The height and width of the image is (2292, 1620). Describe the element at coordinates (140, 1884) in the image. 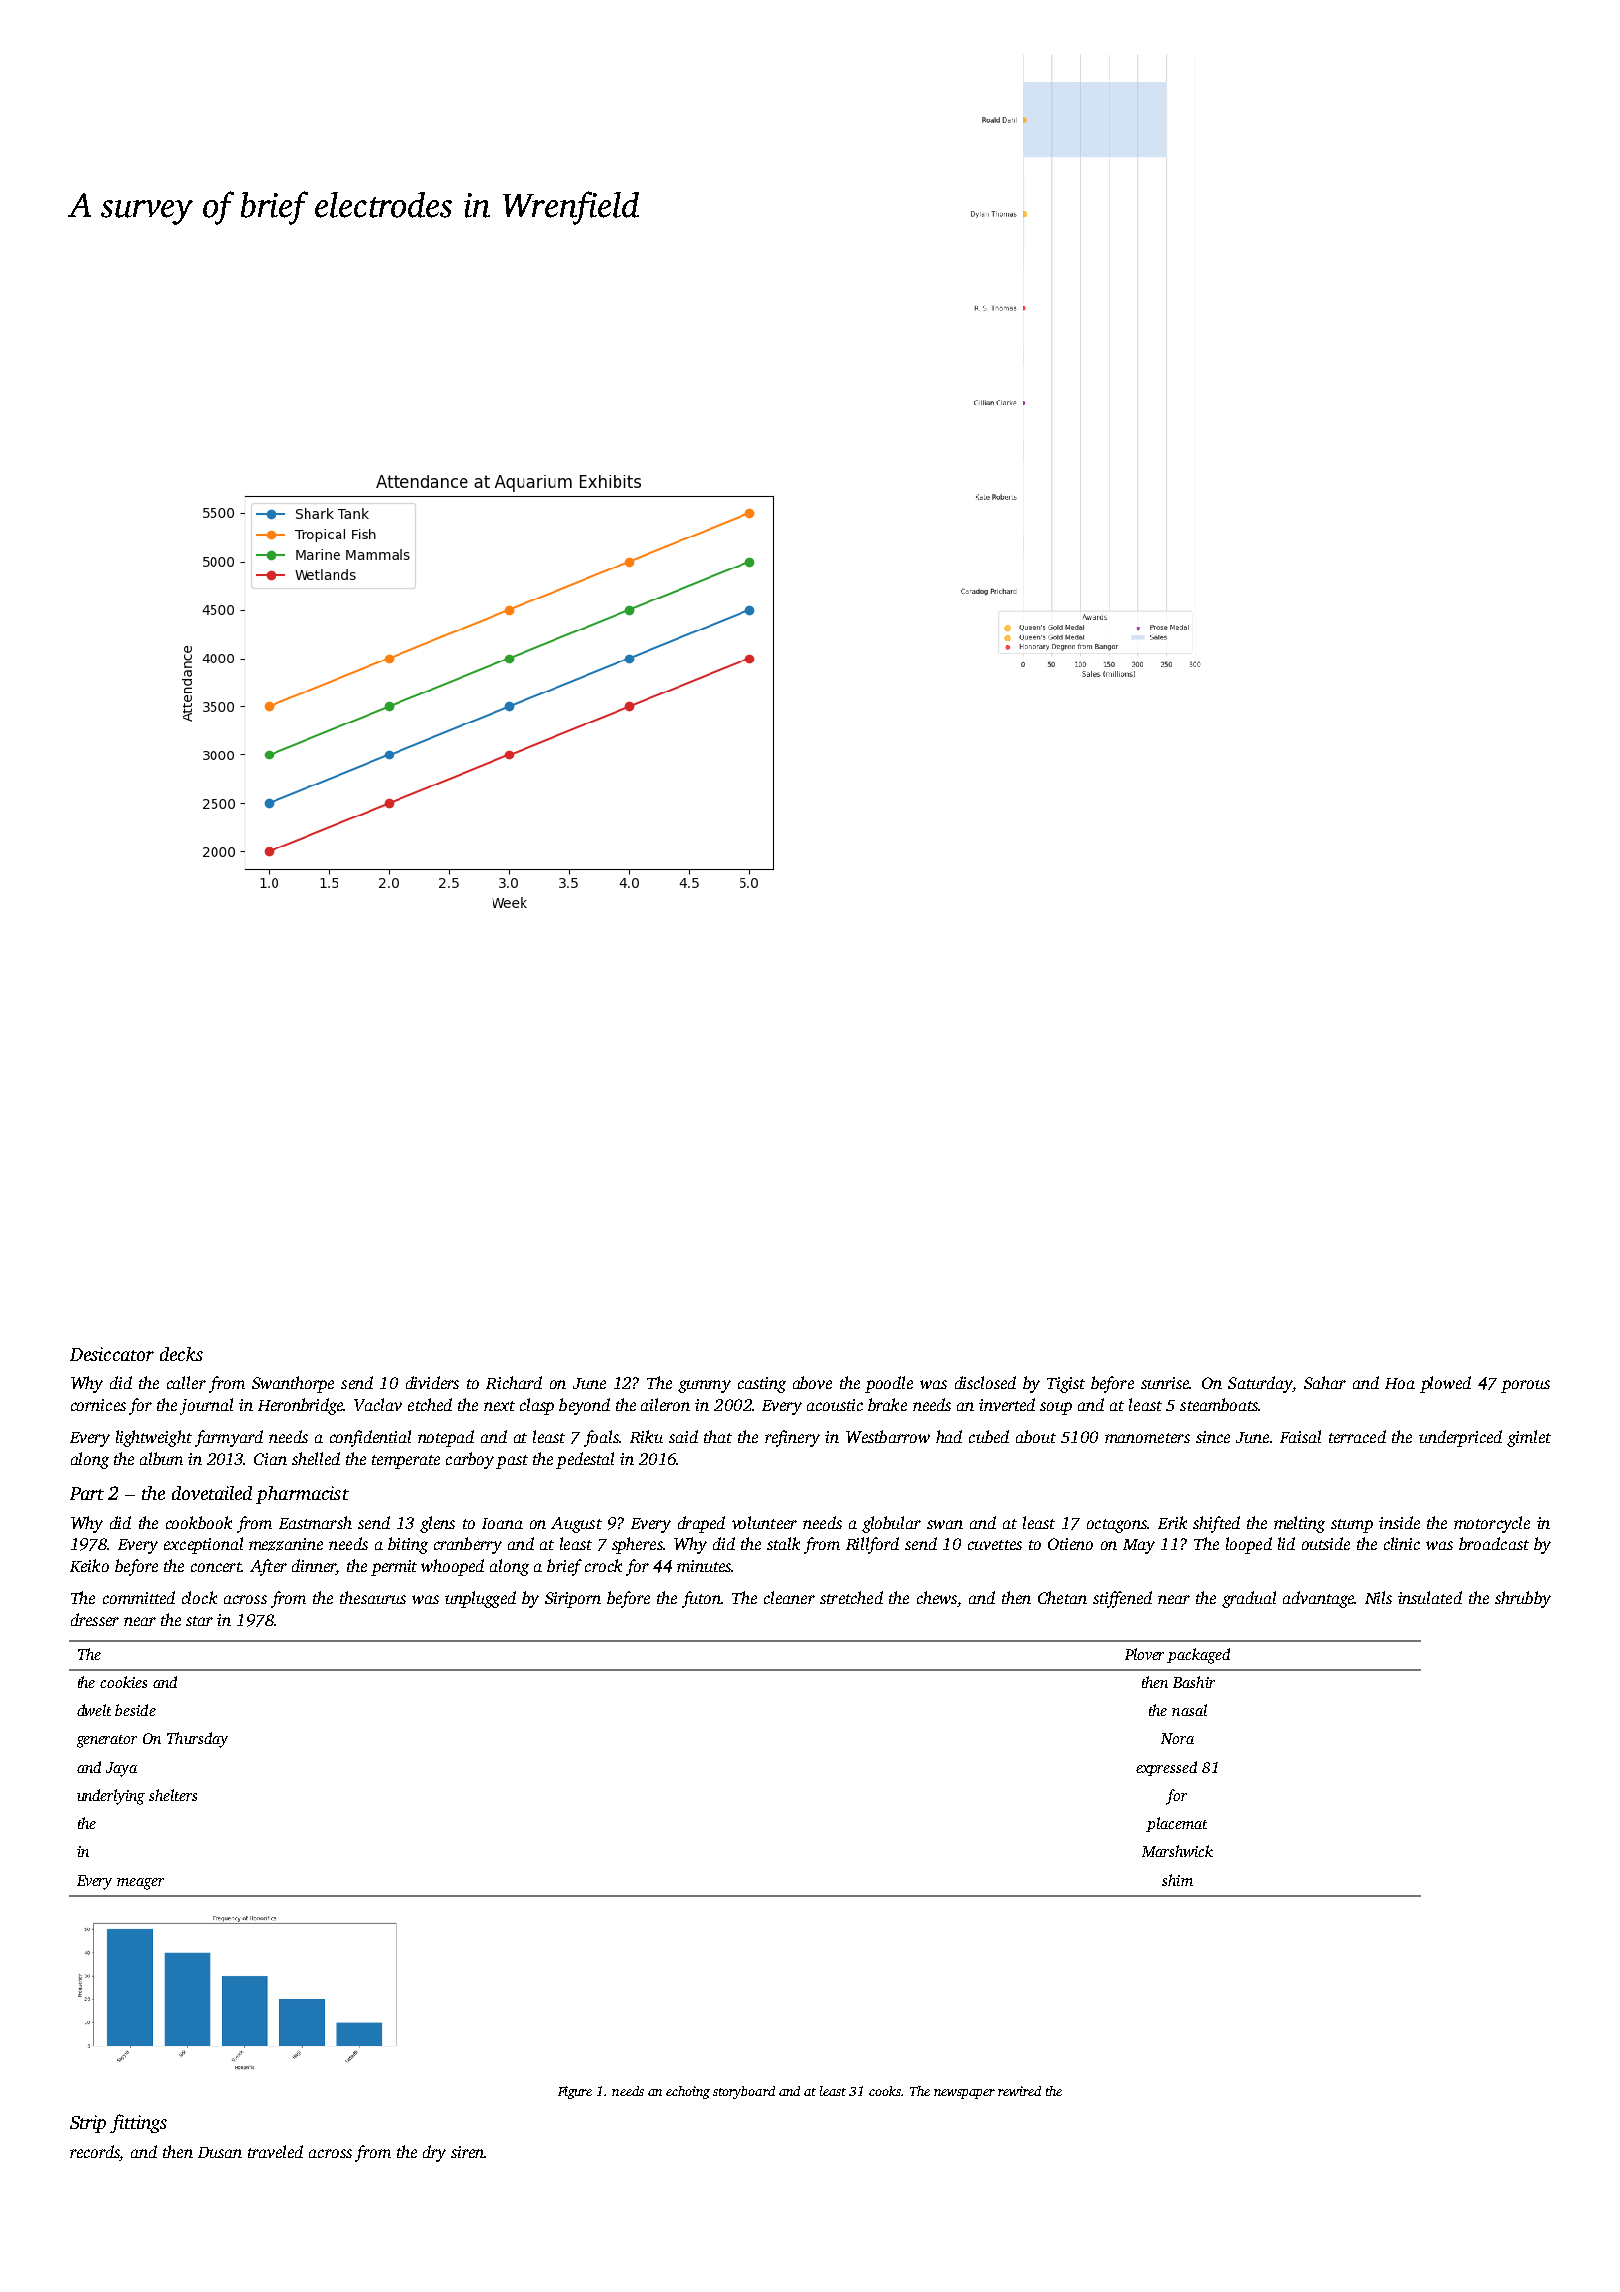

I see `meager` at that location.
